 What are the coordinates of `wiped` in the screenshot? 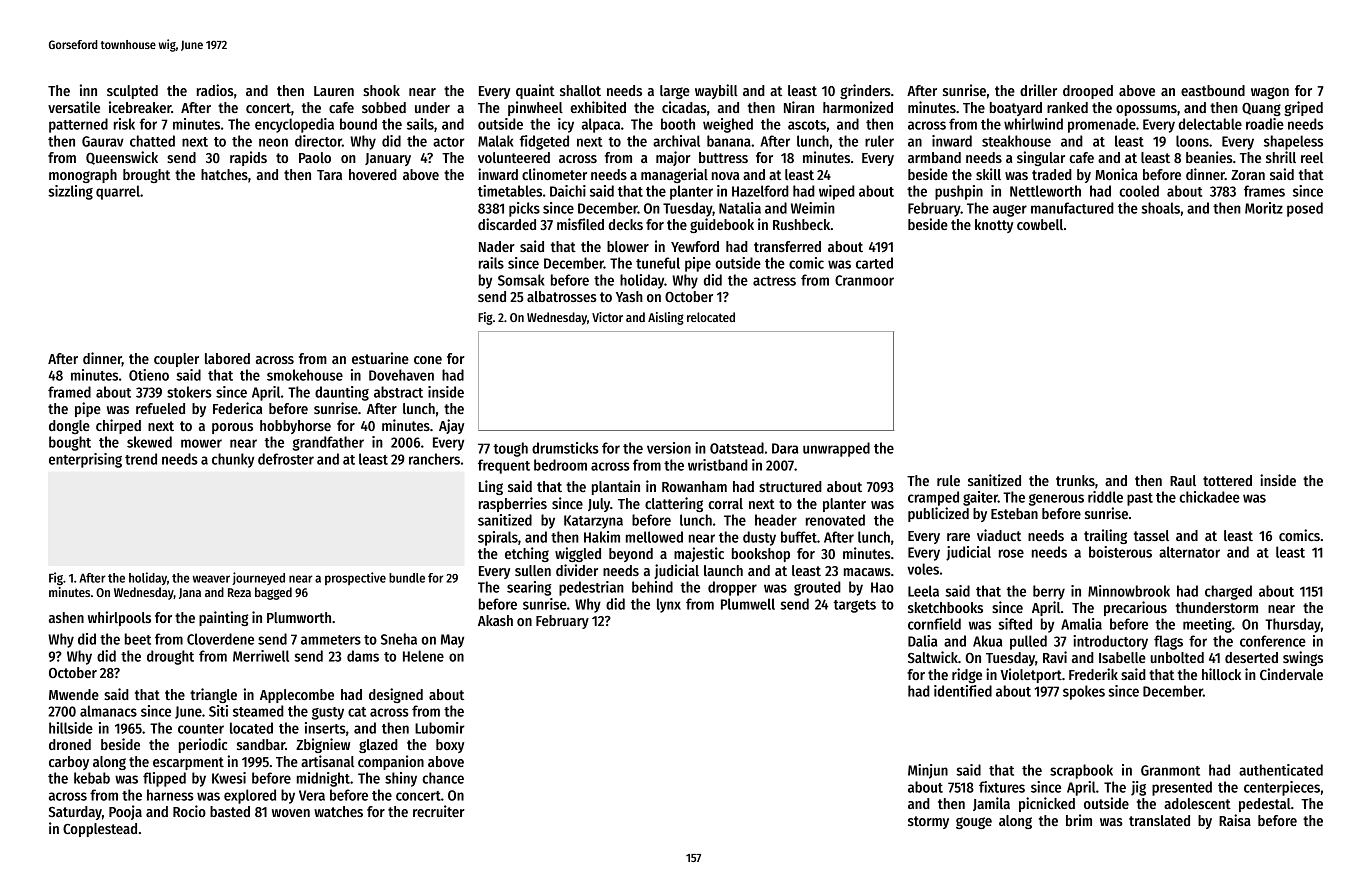 It's located at (837, 192).
